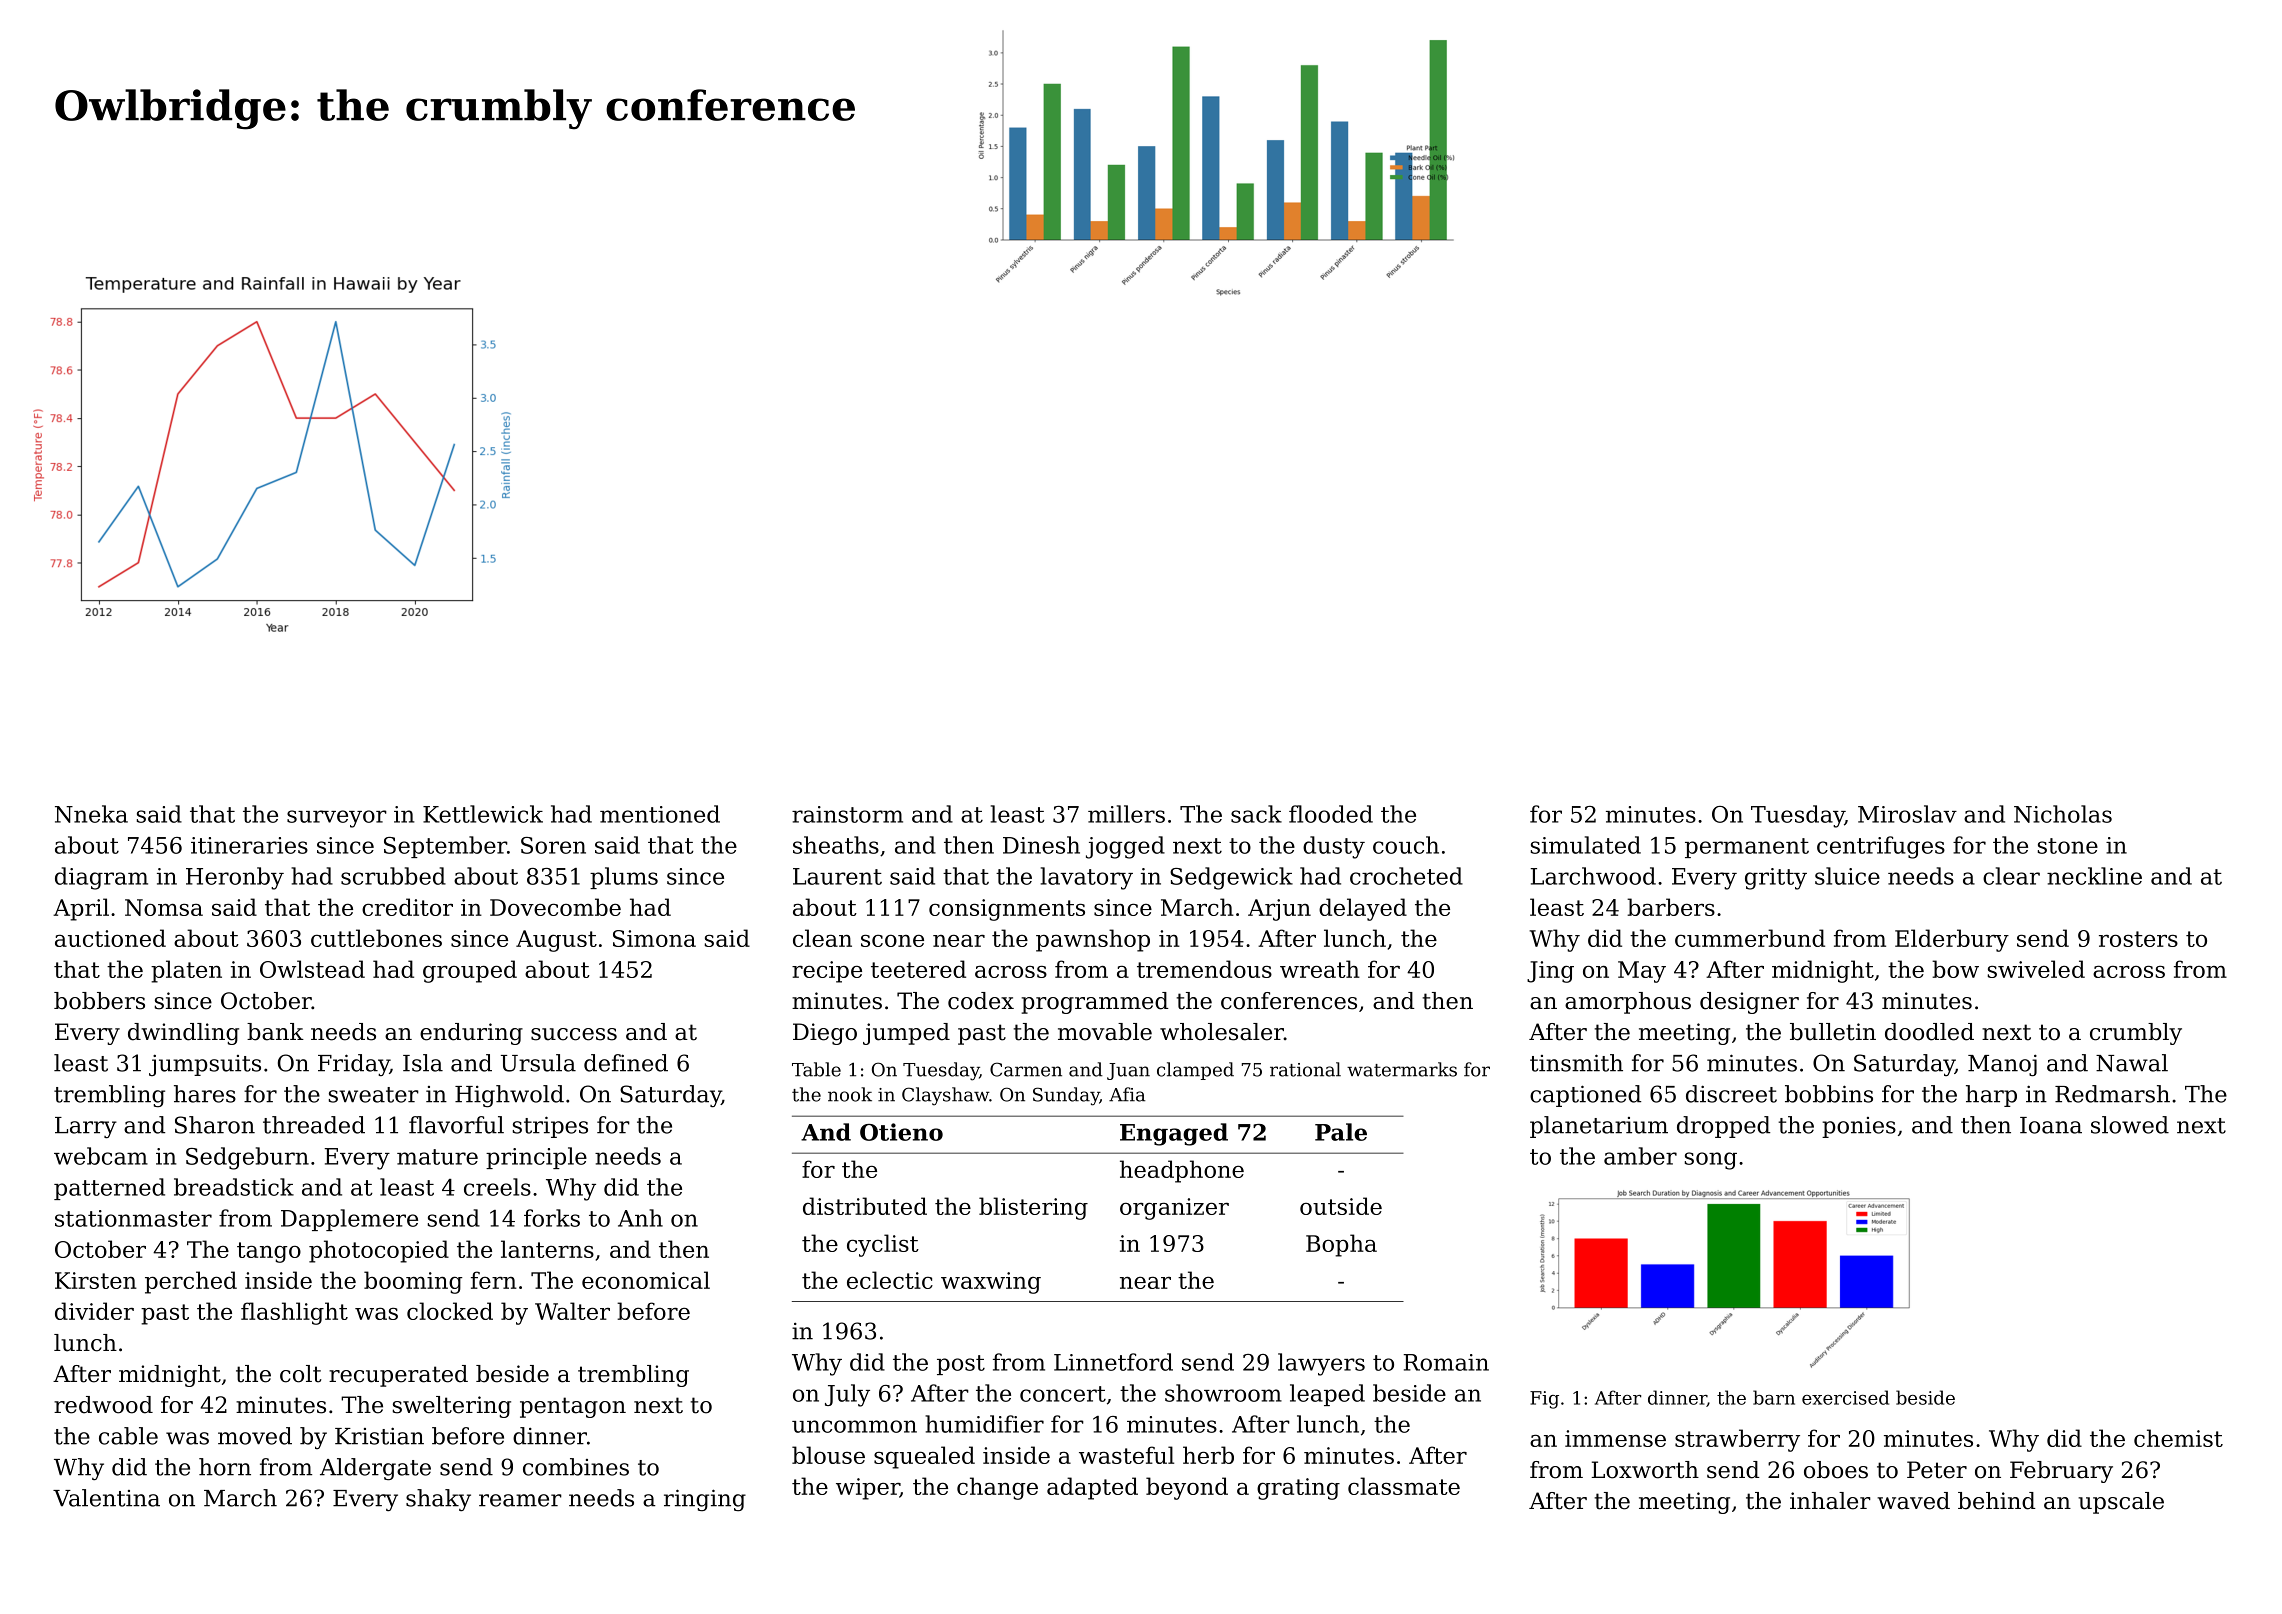  Describe the element at coordinates (573, 1407) in the screenshot. I see `pentagon` at that location.
